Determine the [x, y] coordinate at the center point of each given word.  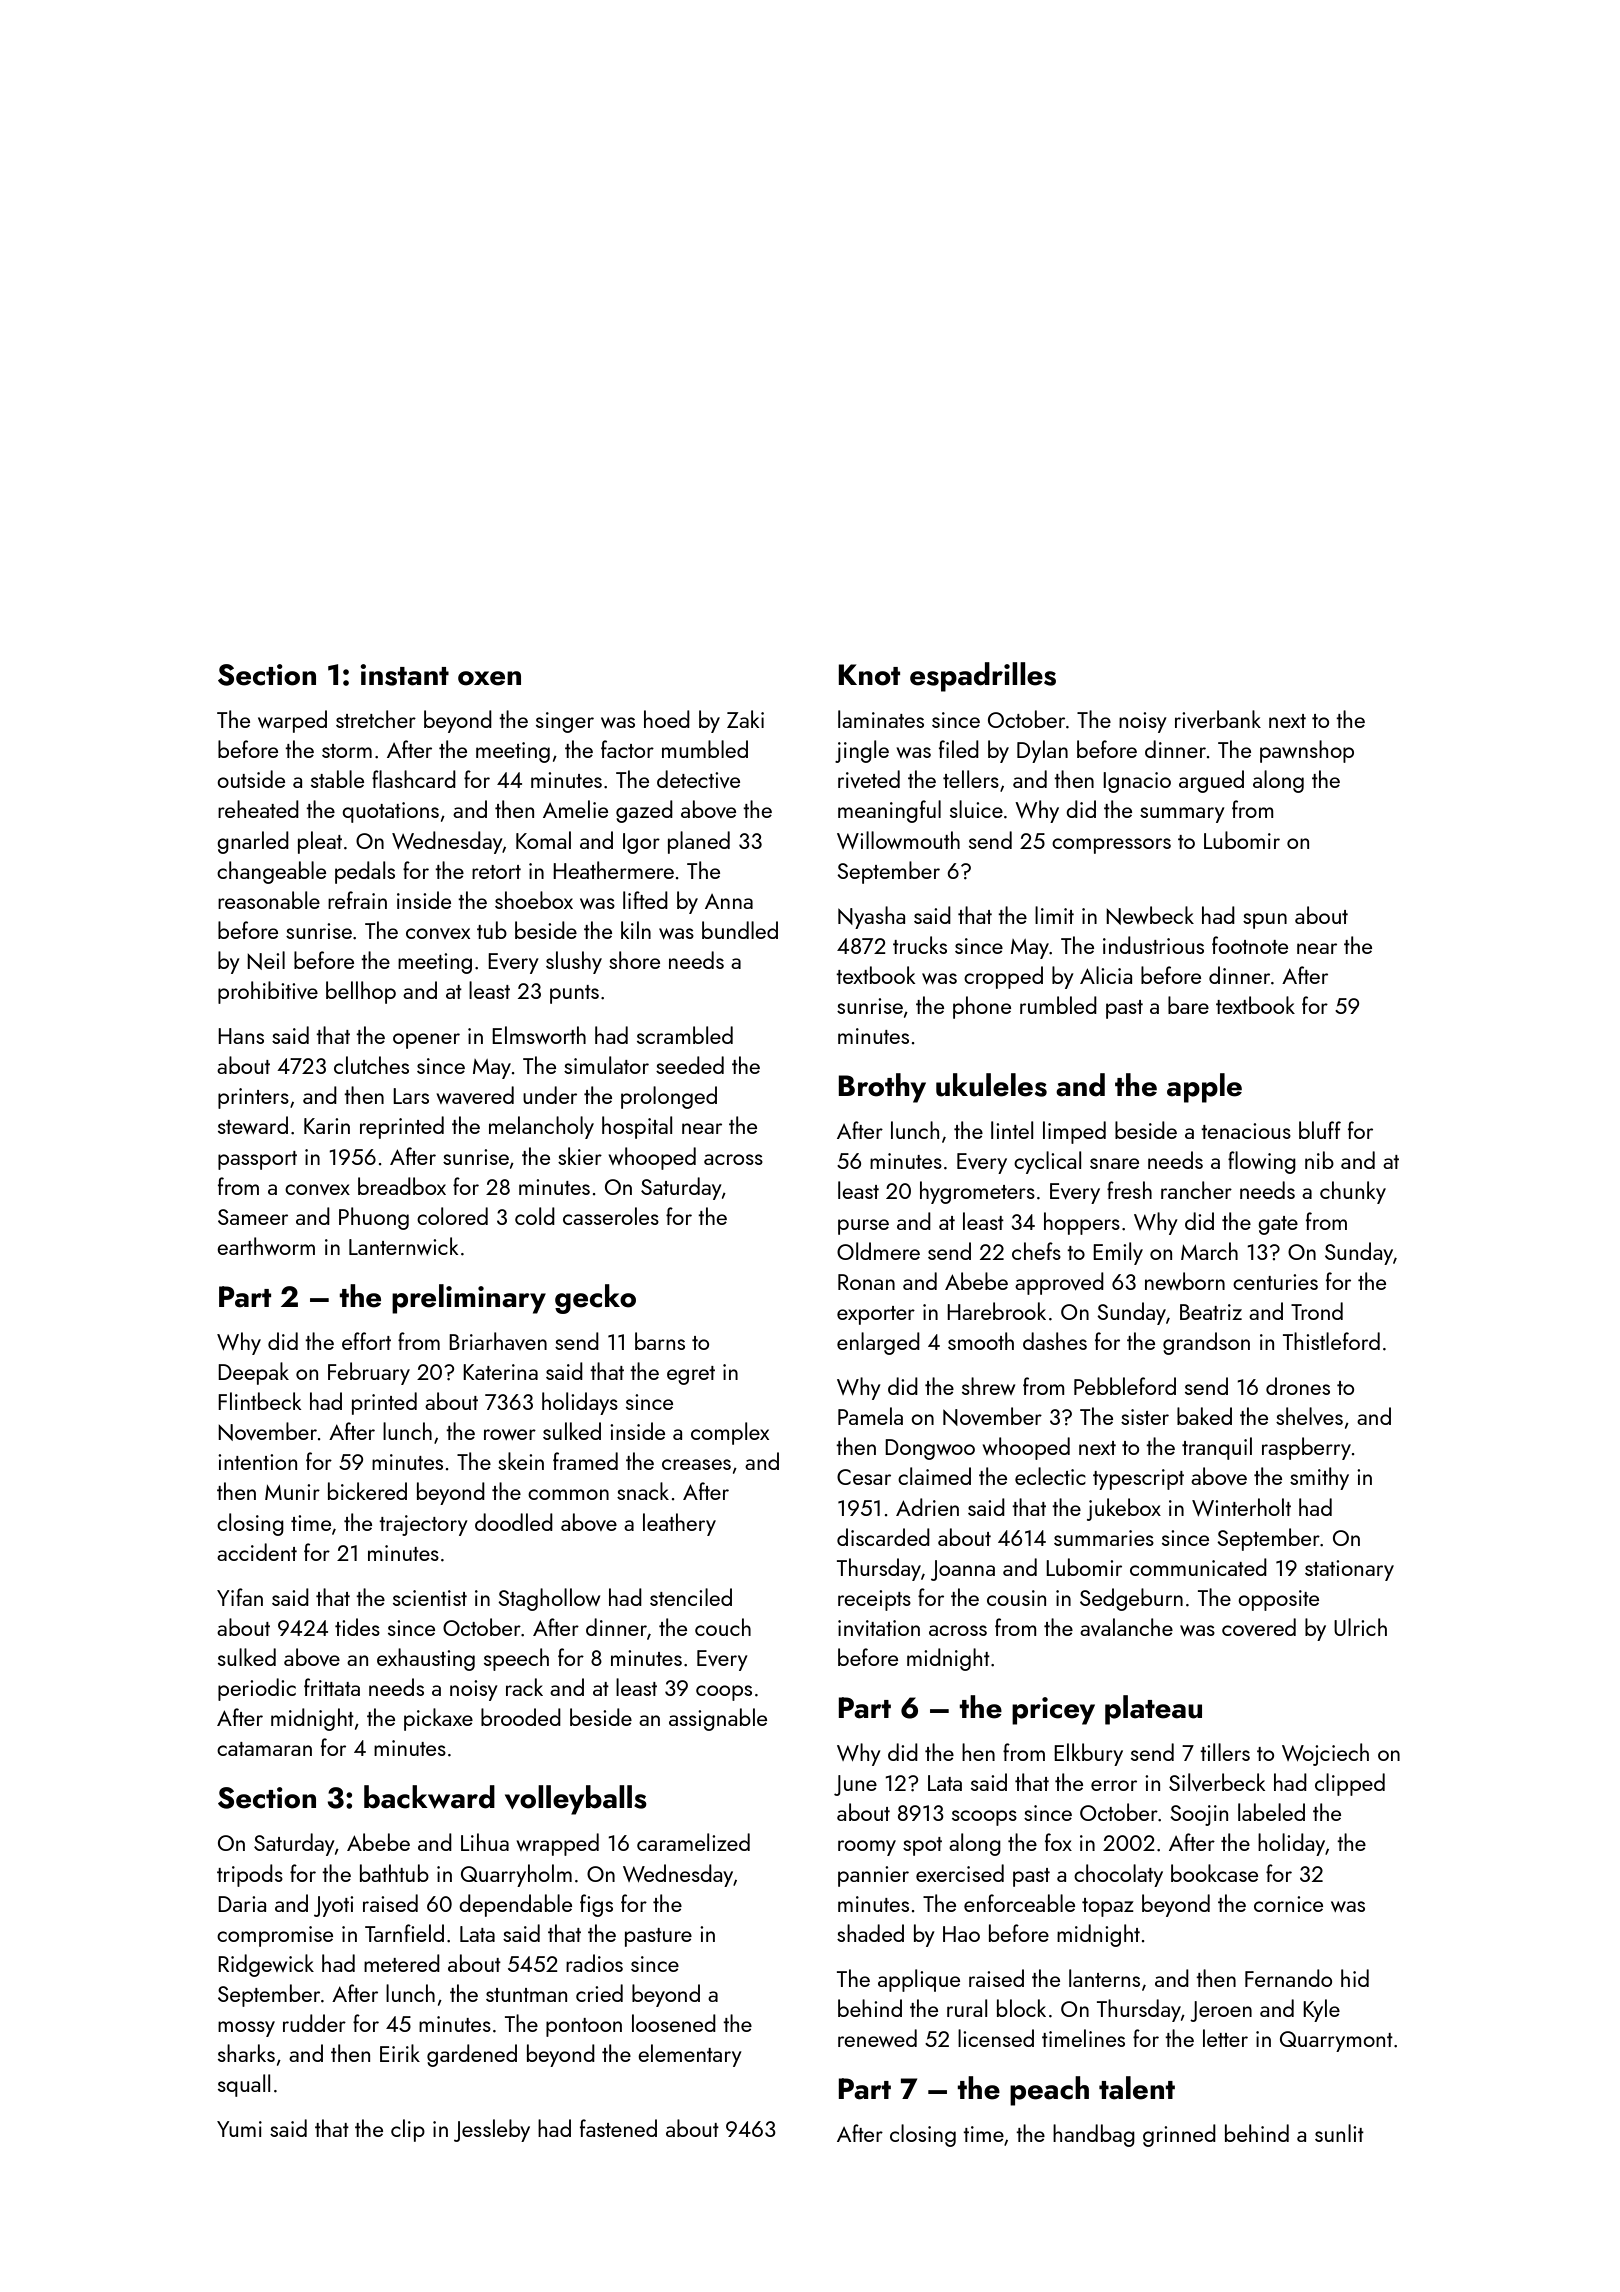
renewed [877, 2038]
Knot [869, 675]
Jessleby [492, 2130]
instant [404, 675]
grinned [1179, 2135]
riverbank [1218, 719]
